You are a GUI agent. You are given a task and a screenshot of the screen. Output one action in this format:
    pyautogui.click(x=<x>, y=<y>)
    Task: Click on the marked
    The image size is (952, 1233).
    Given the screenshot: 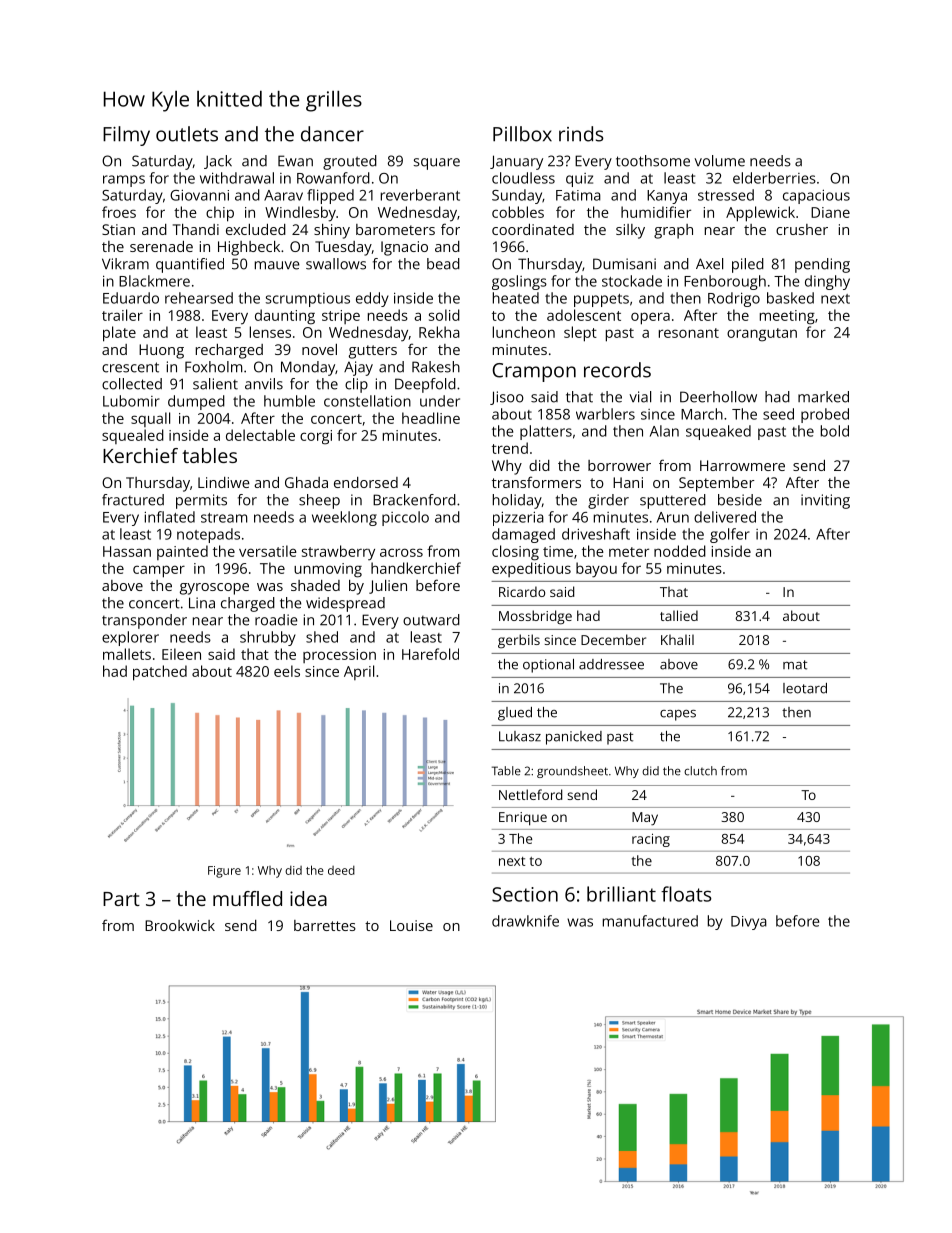 What is the action you would take?
    pyautogui.click(x=823, y=397)
